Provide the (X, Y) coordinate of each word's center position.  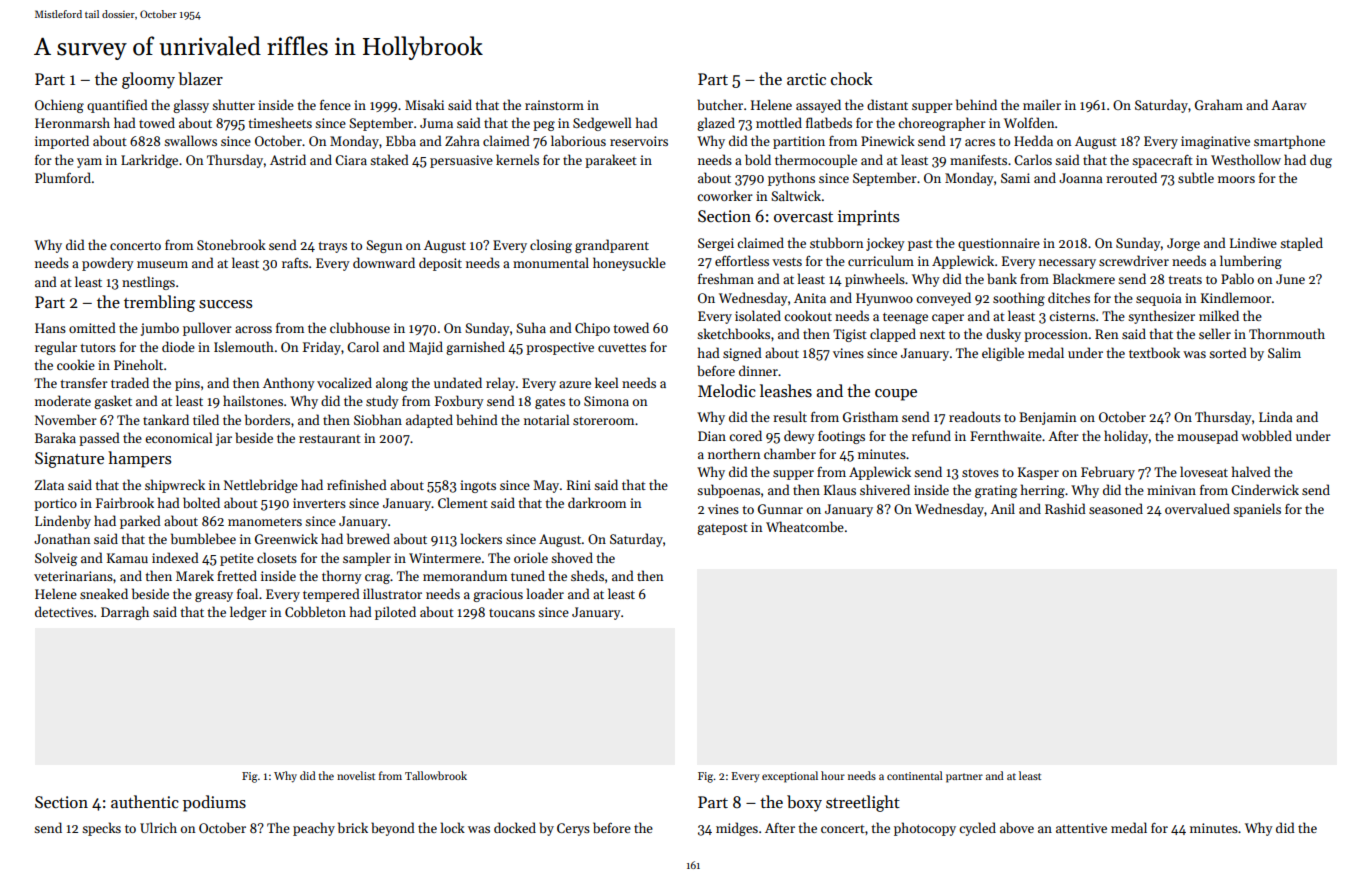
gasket (113, 402)
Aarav (1289, 105)
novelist (356, 775)
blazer (200, 79)
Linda (1276, 416)
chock (852, 78)
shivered (885, 489)
